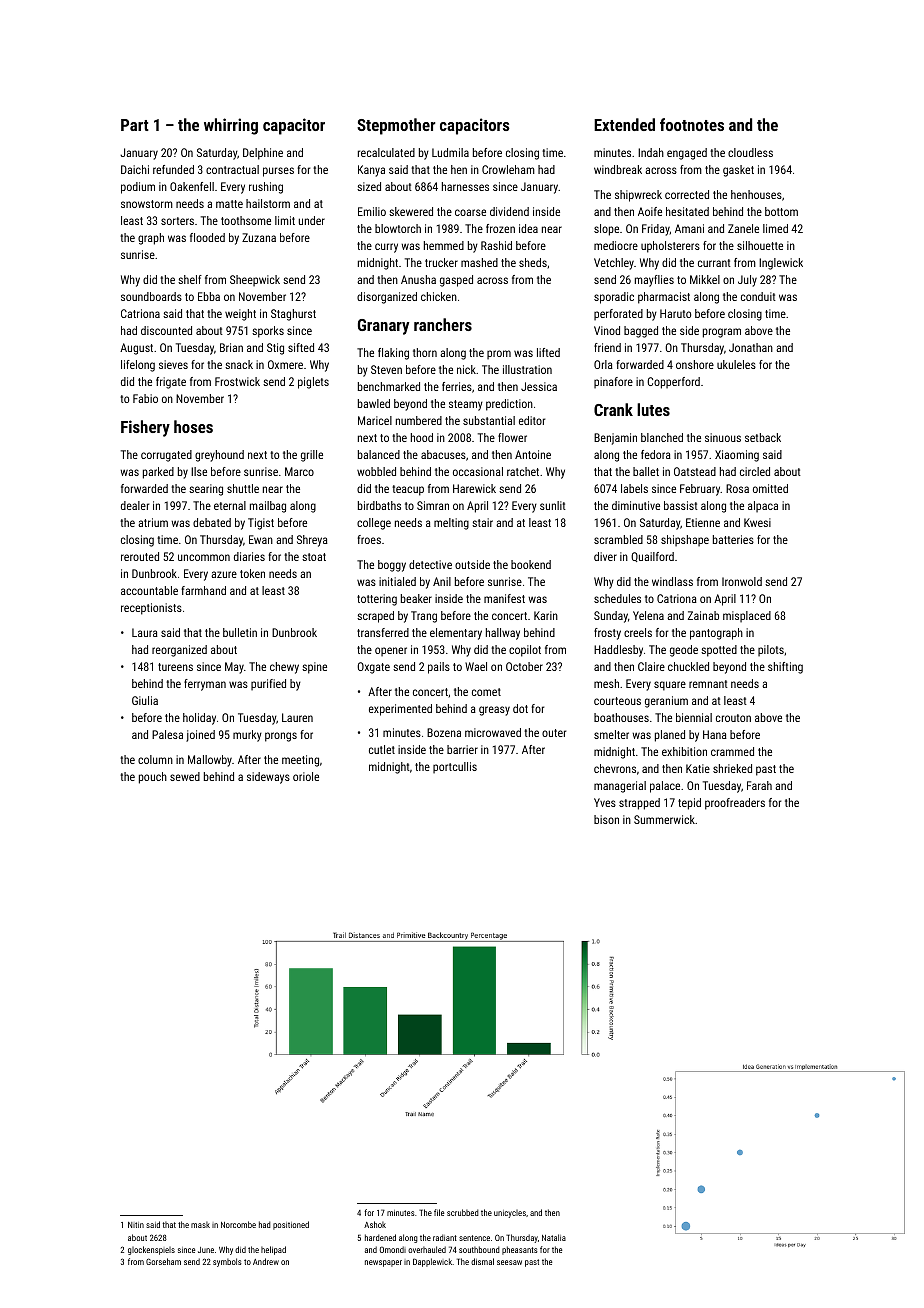 The width and height of the screenshot is (924, 1308). What do you see at coordinates (624, 124) in the screenshot?
I see `Extended` at bounding box center [624, 124].
